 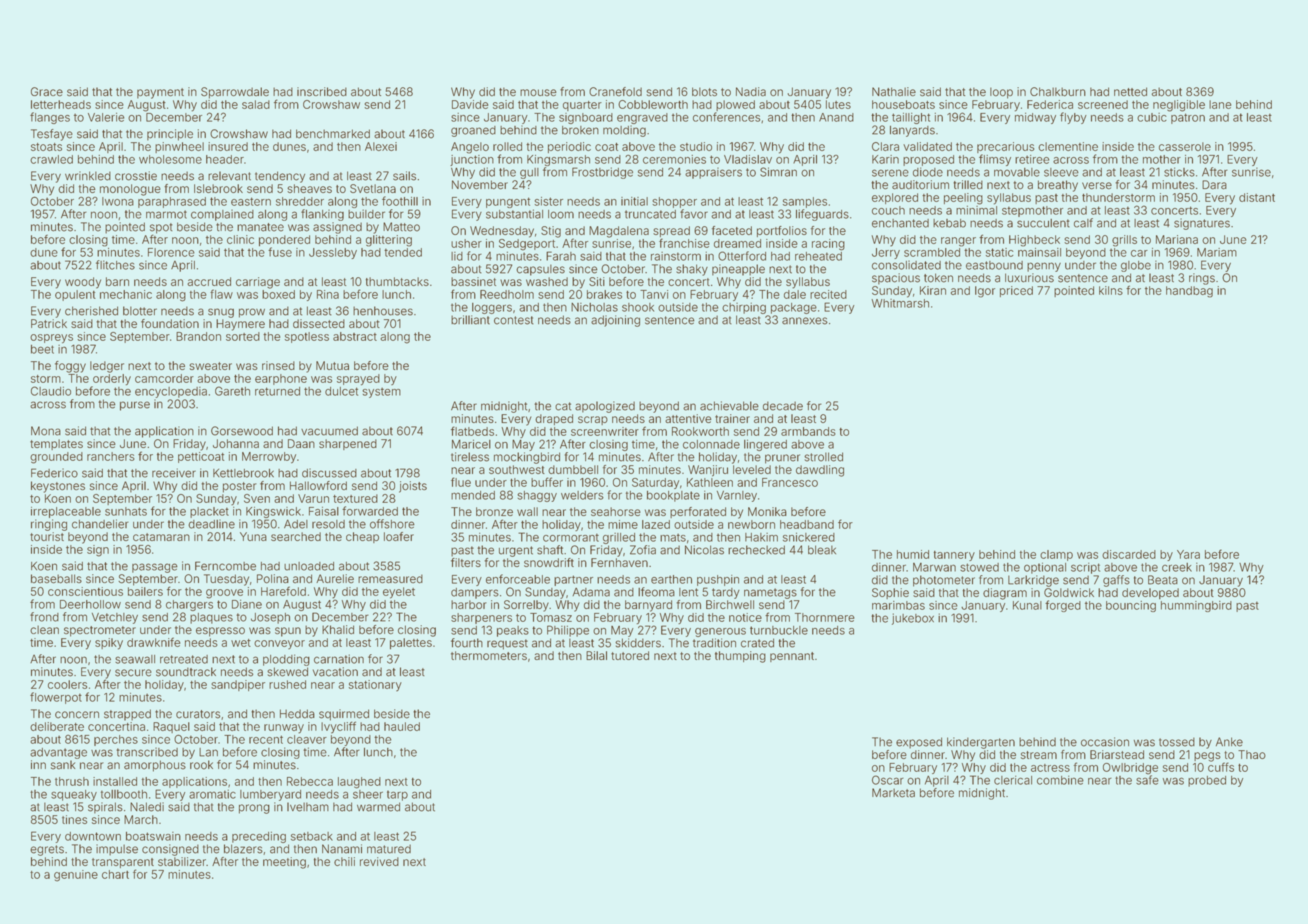 I want to click on egrets, so click(x=47, y=850).
